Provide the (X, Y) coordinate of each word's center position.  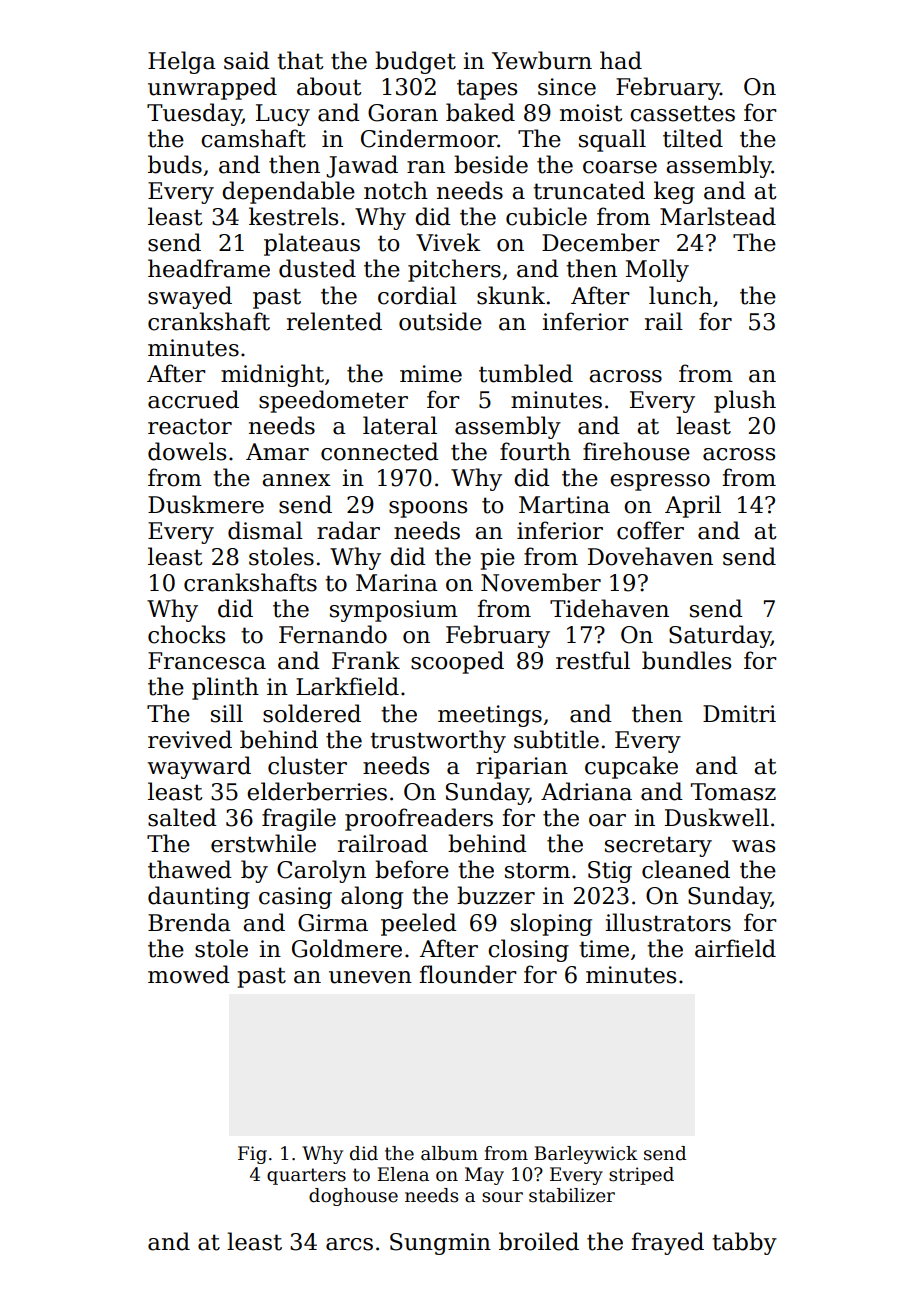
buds (175, 164)
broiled (539, 1241)
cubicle (546, 216)
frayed (667, 1243)
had (621, 60)
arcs (349, 1244)
